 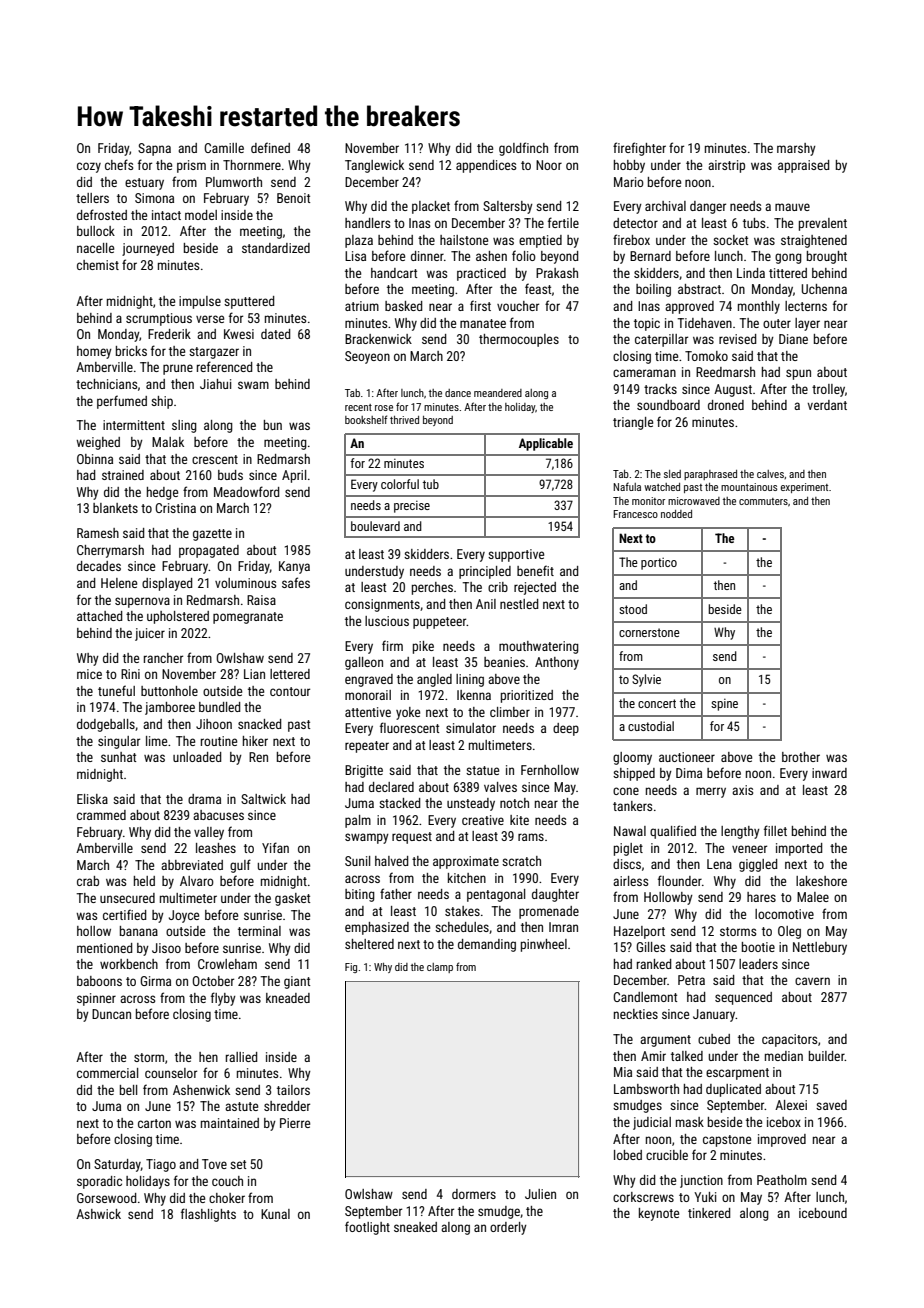 What do you see at coordinates (384, 408) in the page?
I see `rose` at bounding box center [384, 408].
